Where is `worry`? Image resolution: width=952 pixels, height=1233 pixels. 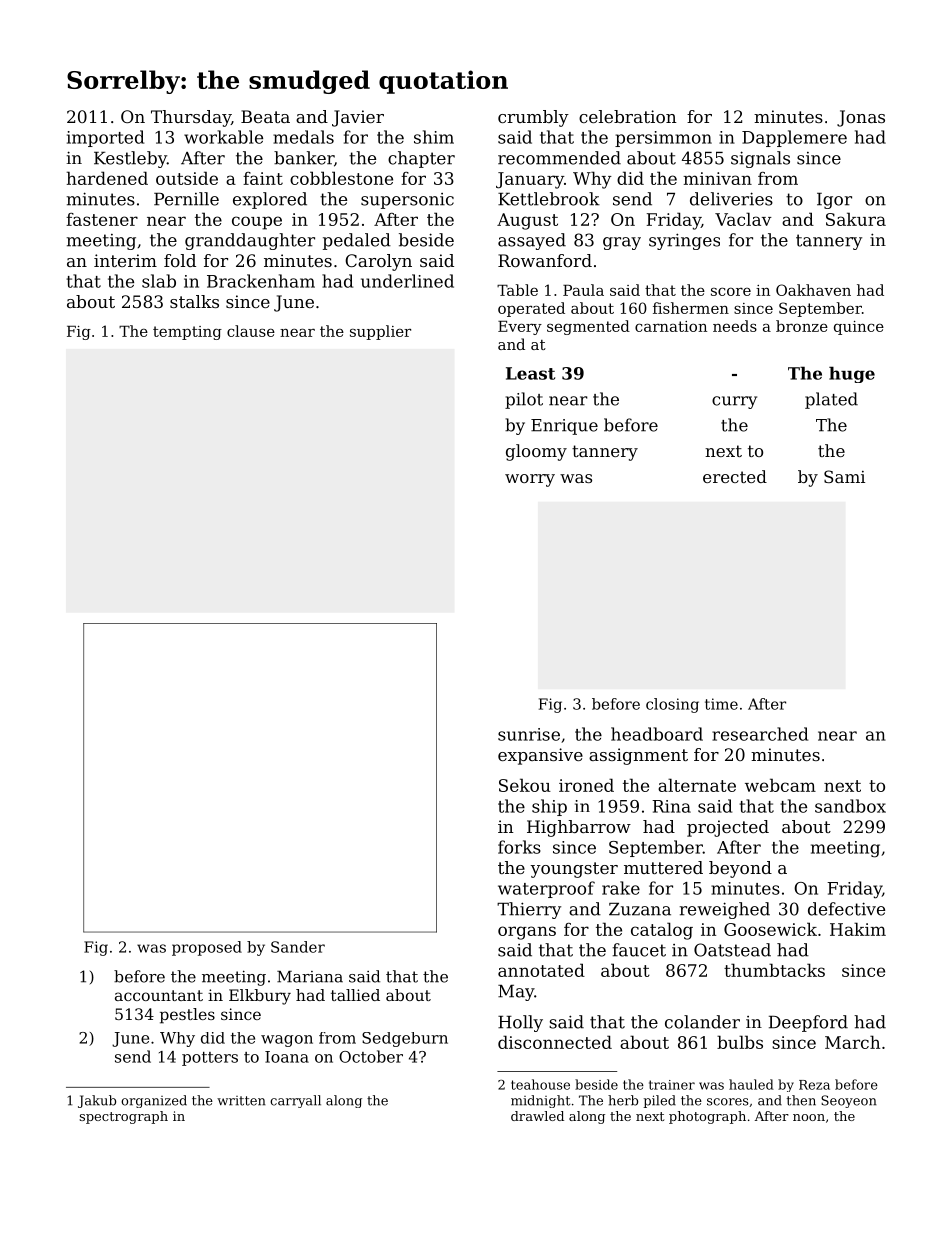
worry is located at coordinates (530, 480).
